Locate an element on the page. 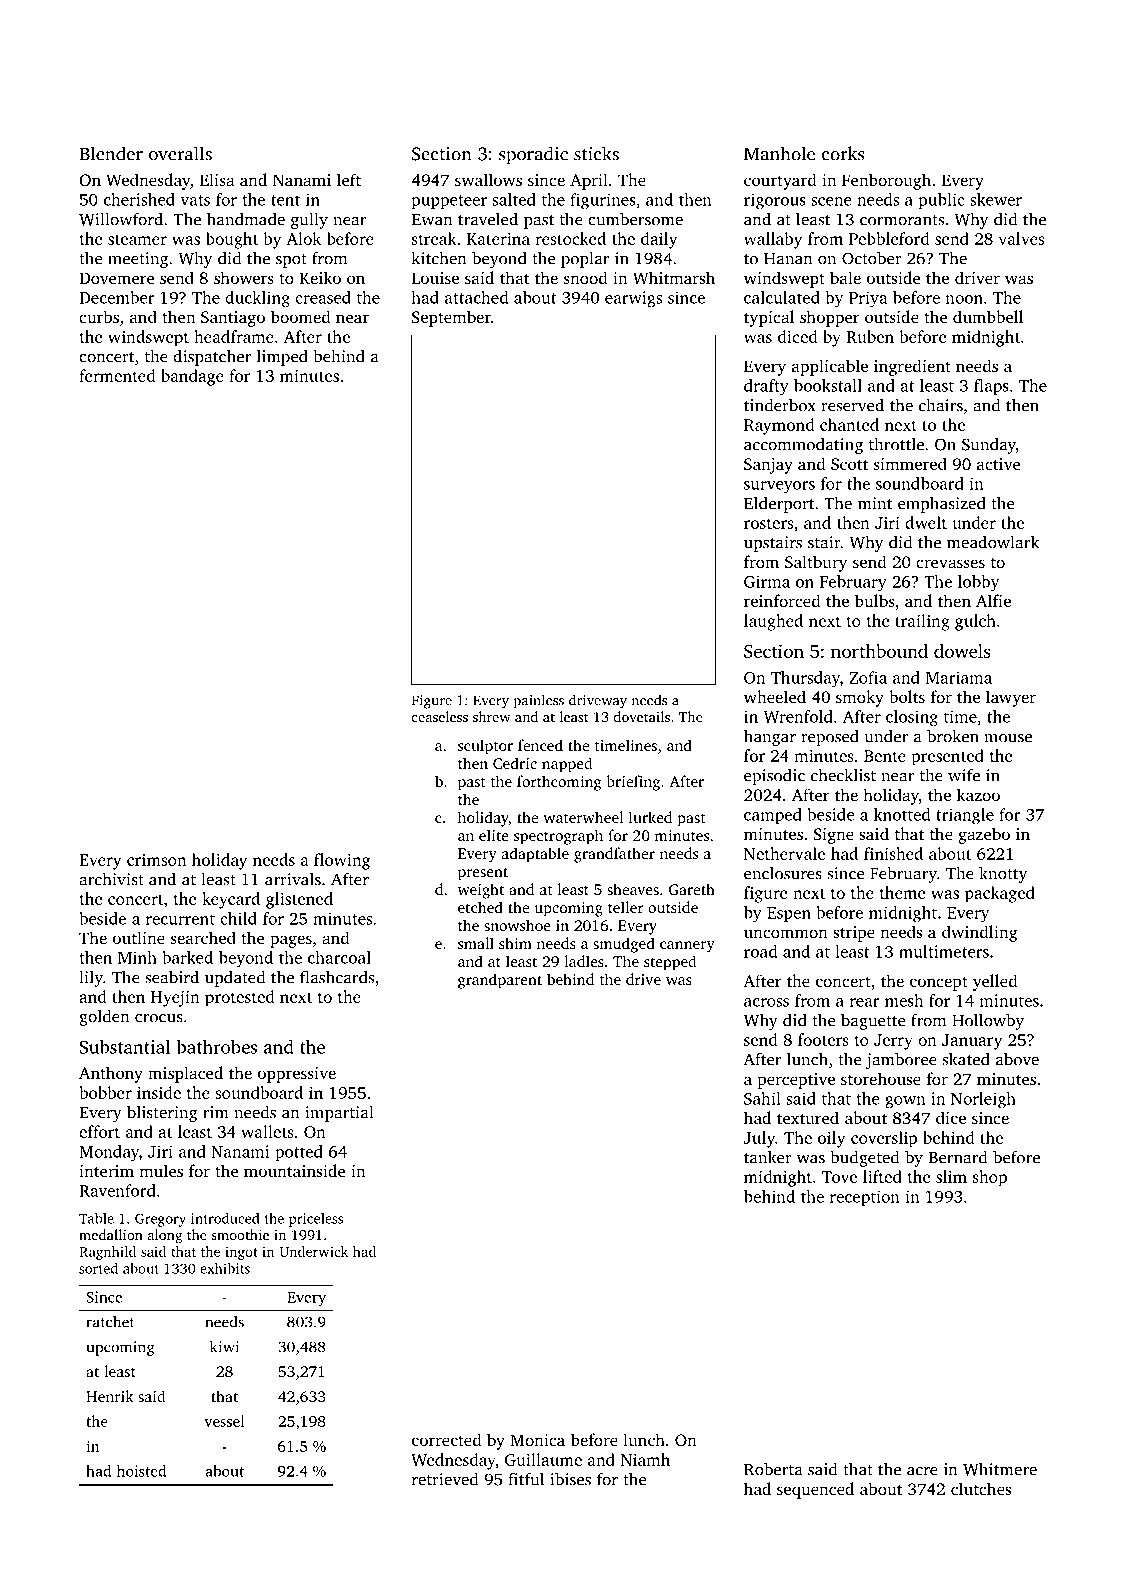 The height and width of the document is (1593, 1127). cherished is located at coordinates (139, 199).
